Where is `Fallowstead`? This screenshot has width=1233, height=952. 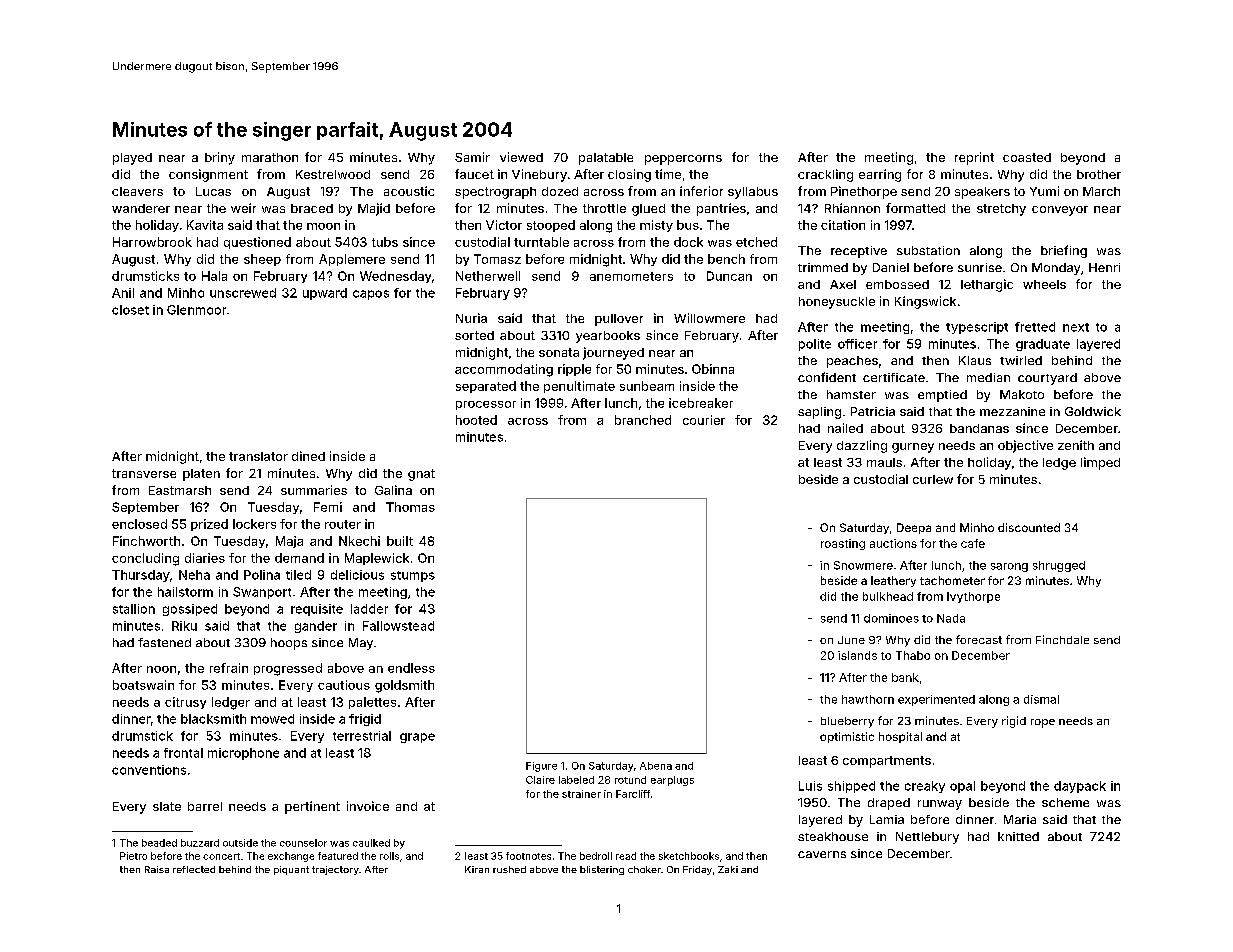
Fallowstead is located at coordinates (398, 626).
